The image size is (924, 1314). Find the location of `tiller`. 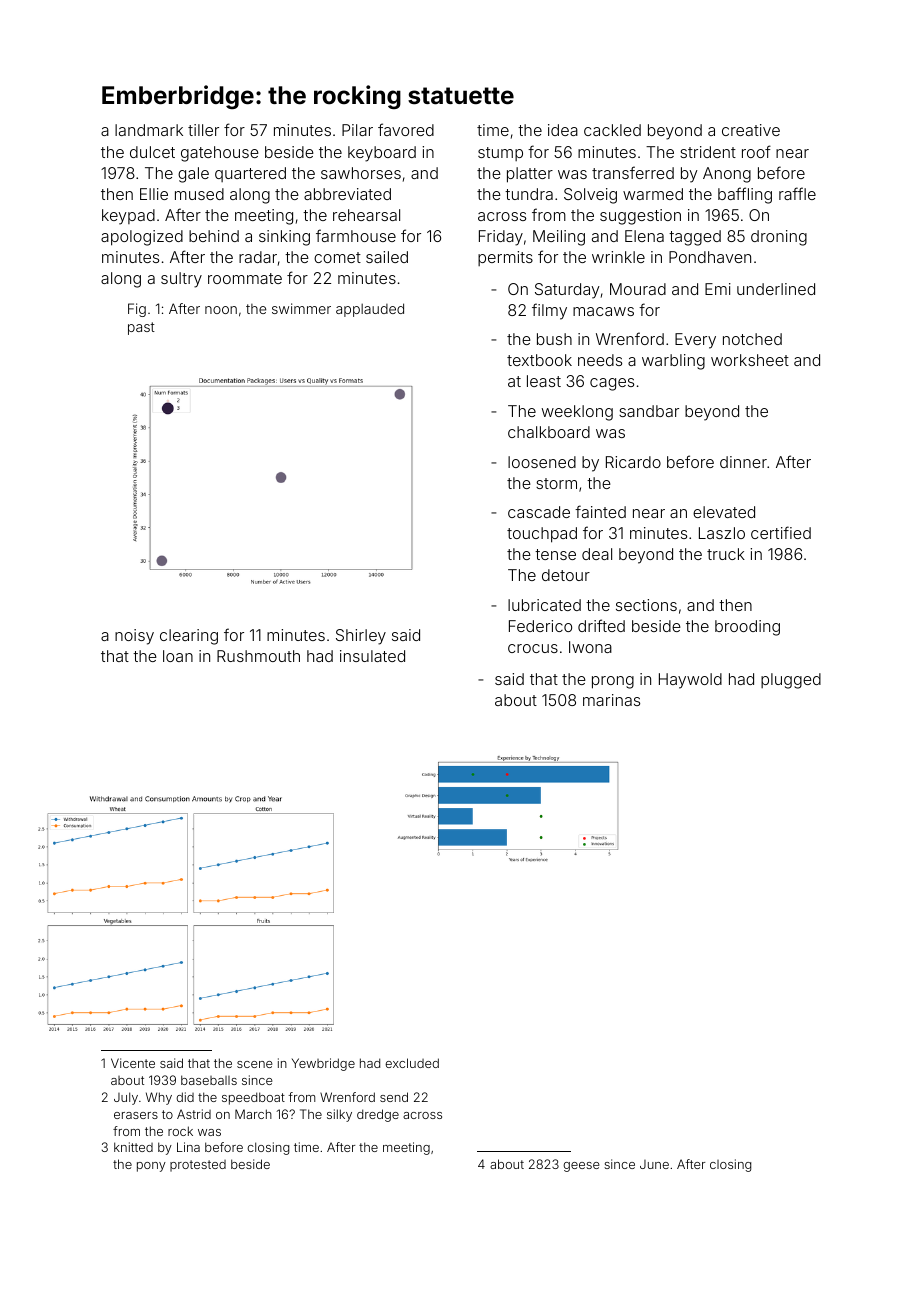

tiller is located at coordinates (203, 130).
